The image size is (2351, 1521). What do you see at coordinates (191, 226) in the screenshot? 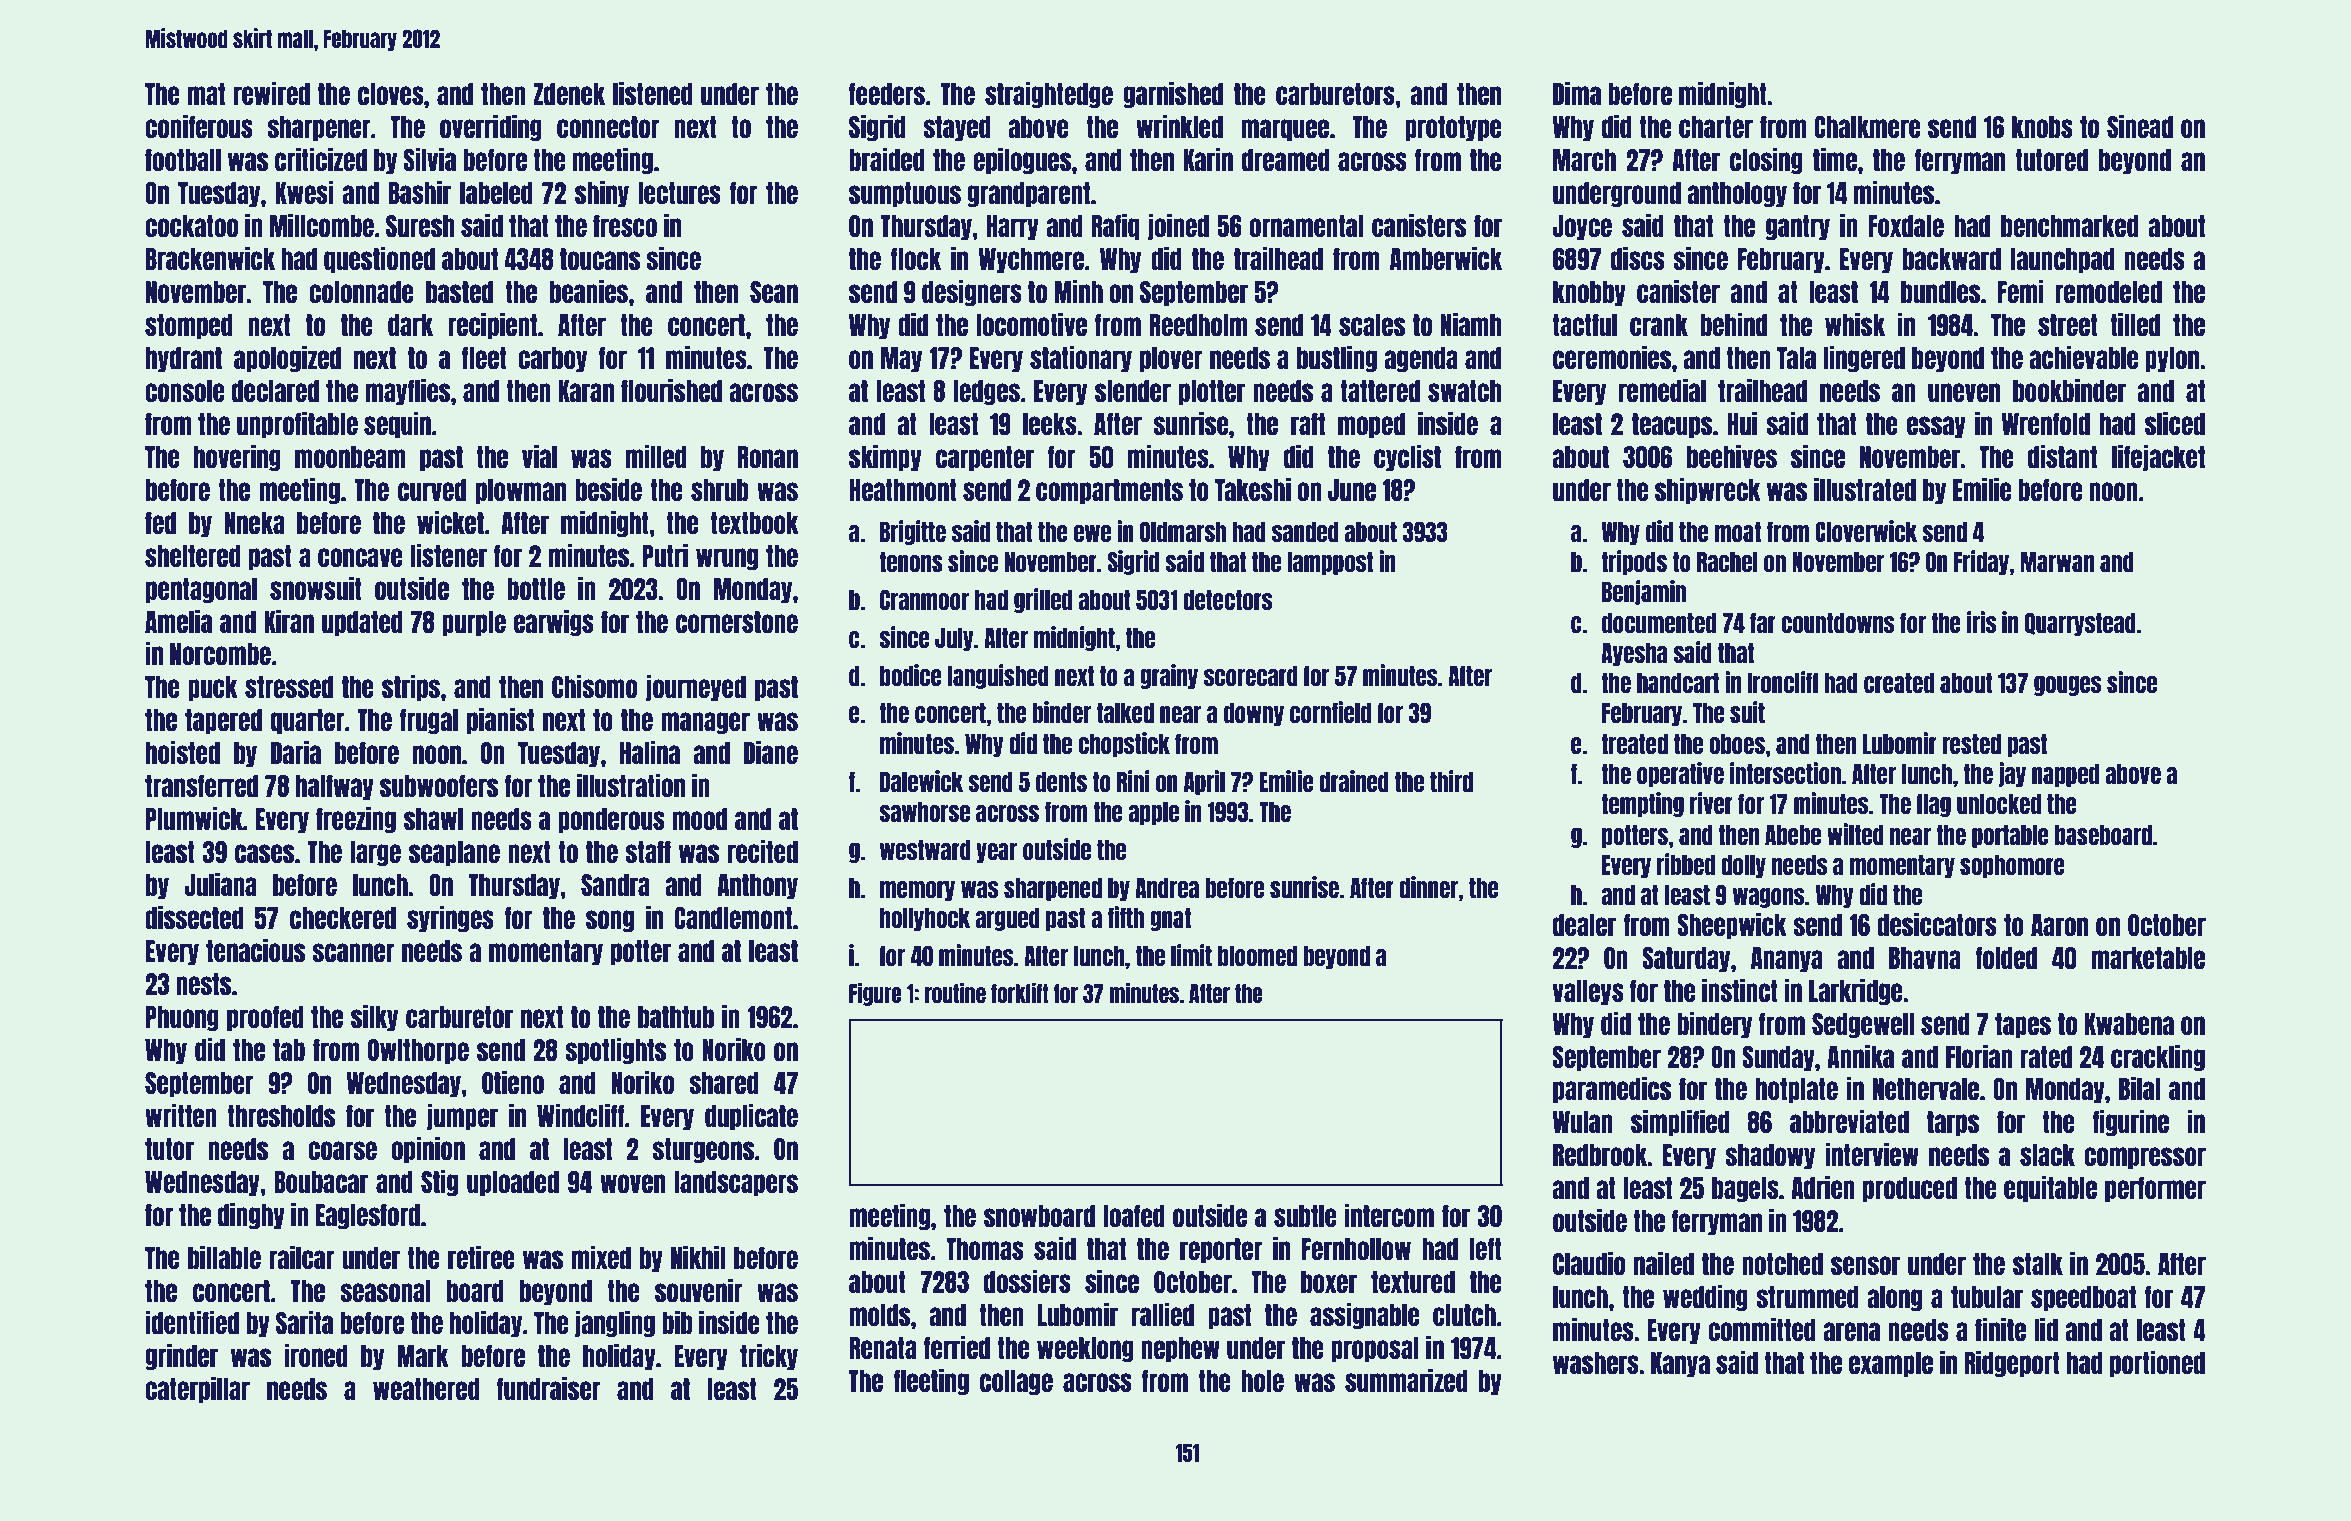
I see `cockatoo` at bounding box center [191, 226].
